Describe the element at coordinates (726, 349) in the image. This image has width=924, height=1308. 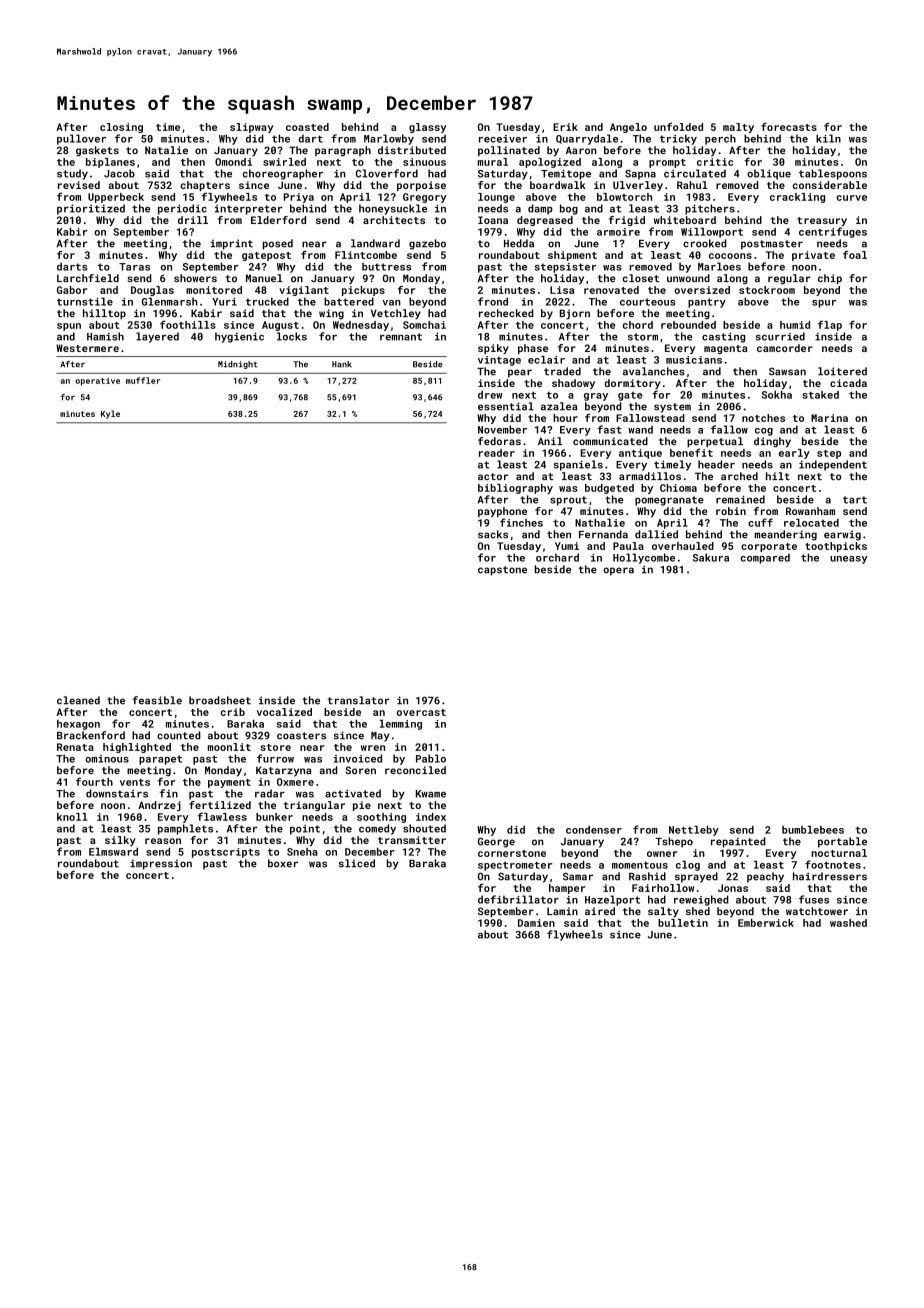
I see `magenta` at that location.
